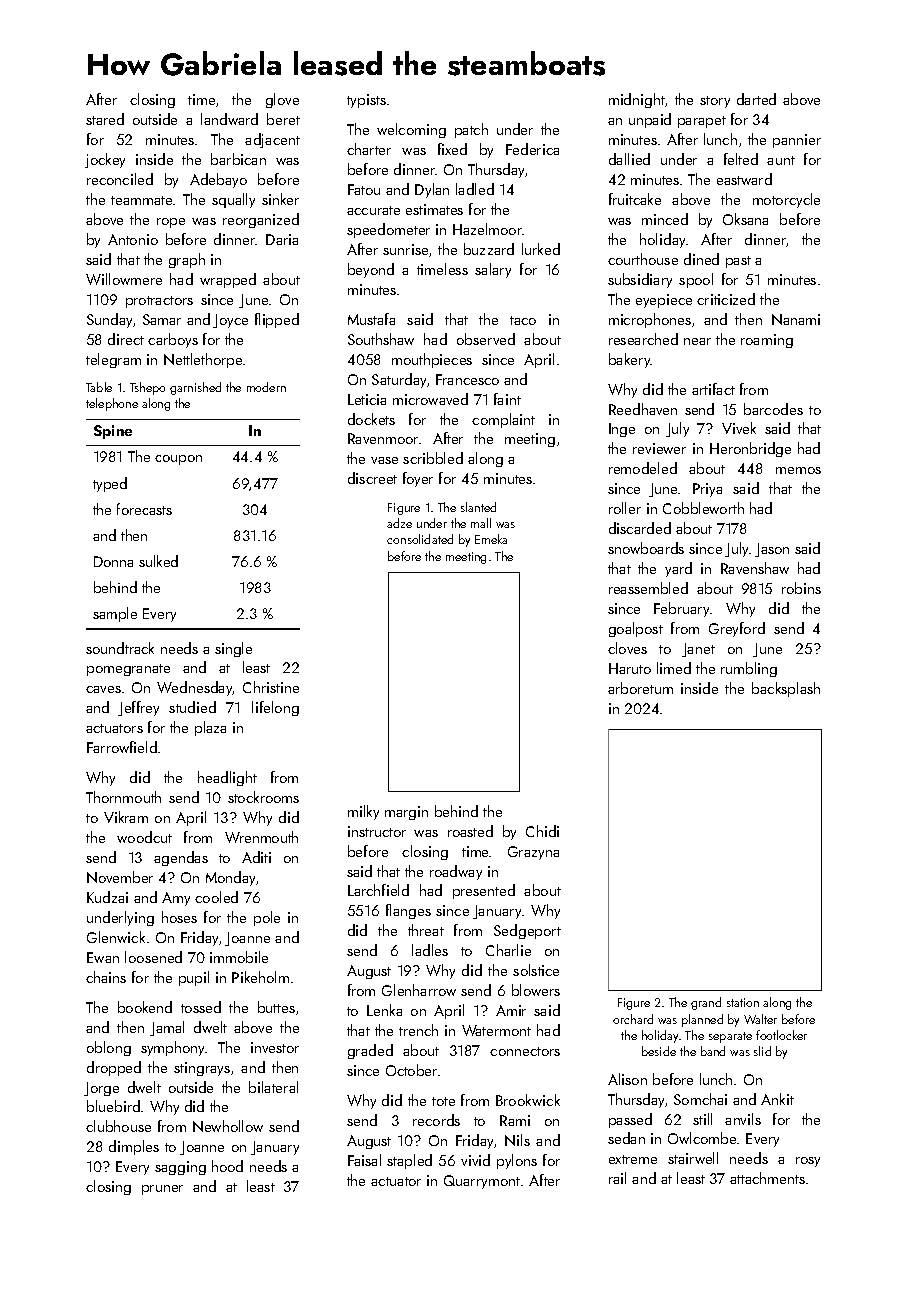  Describe the element at coordinates (713, 1051) in the screenshot. I see `band` at that location.
